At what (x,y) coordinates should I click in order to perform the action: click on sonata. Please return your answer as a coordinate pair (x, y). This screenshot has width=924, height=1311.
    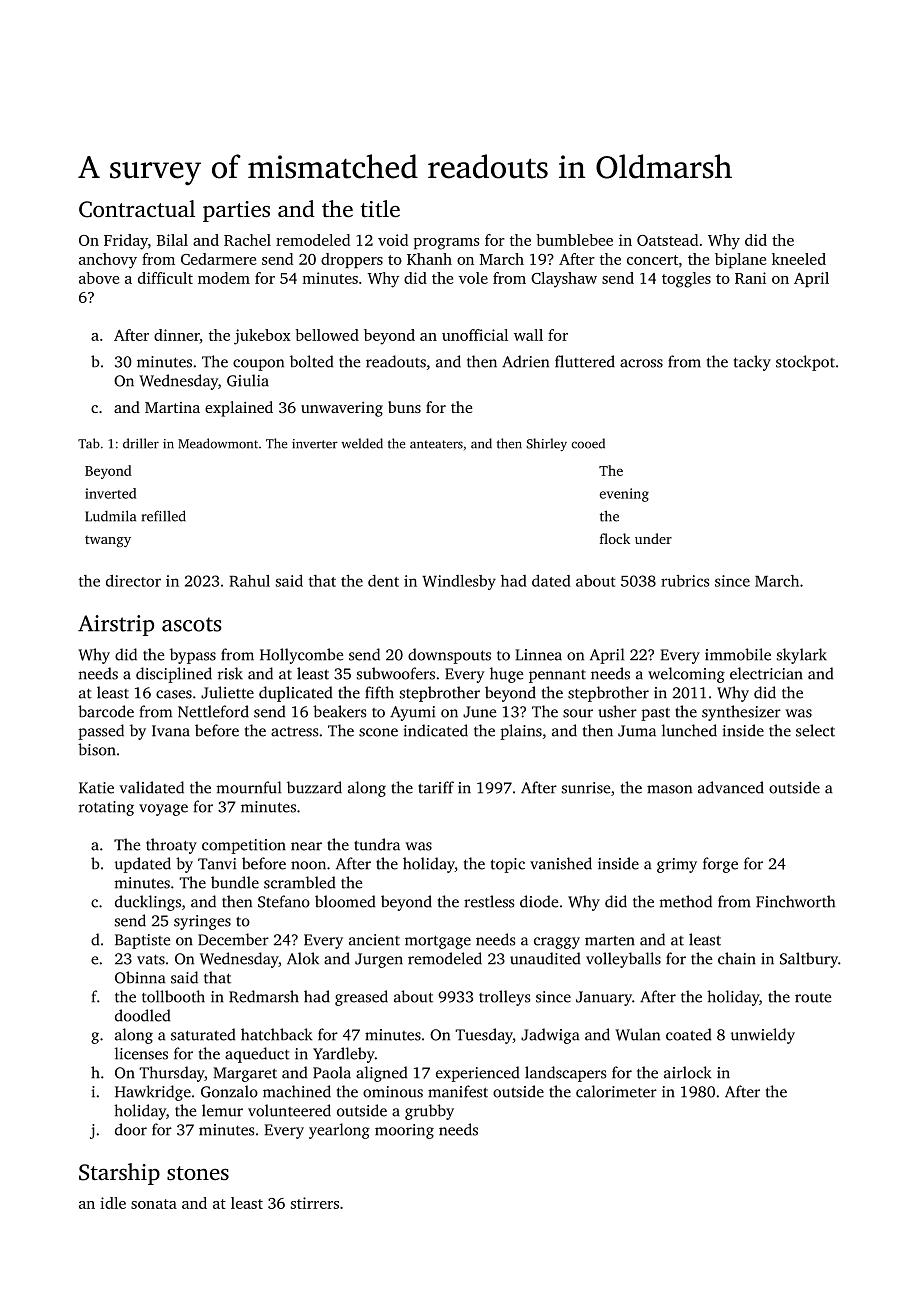
    Looking at the image, I should click on (154, 1204).
